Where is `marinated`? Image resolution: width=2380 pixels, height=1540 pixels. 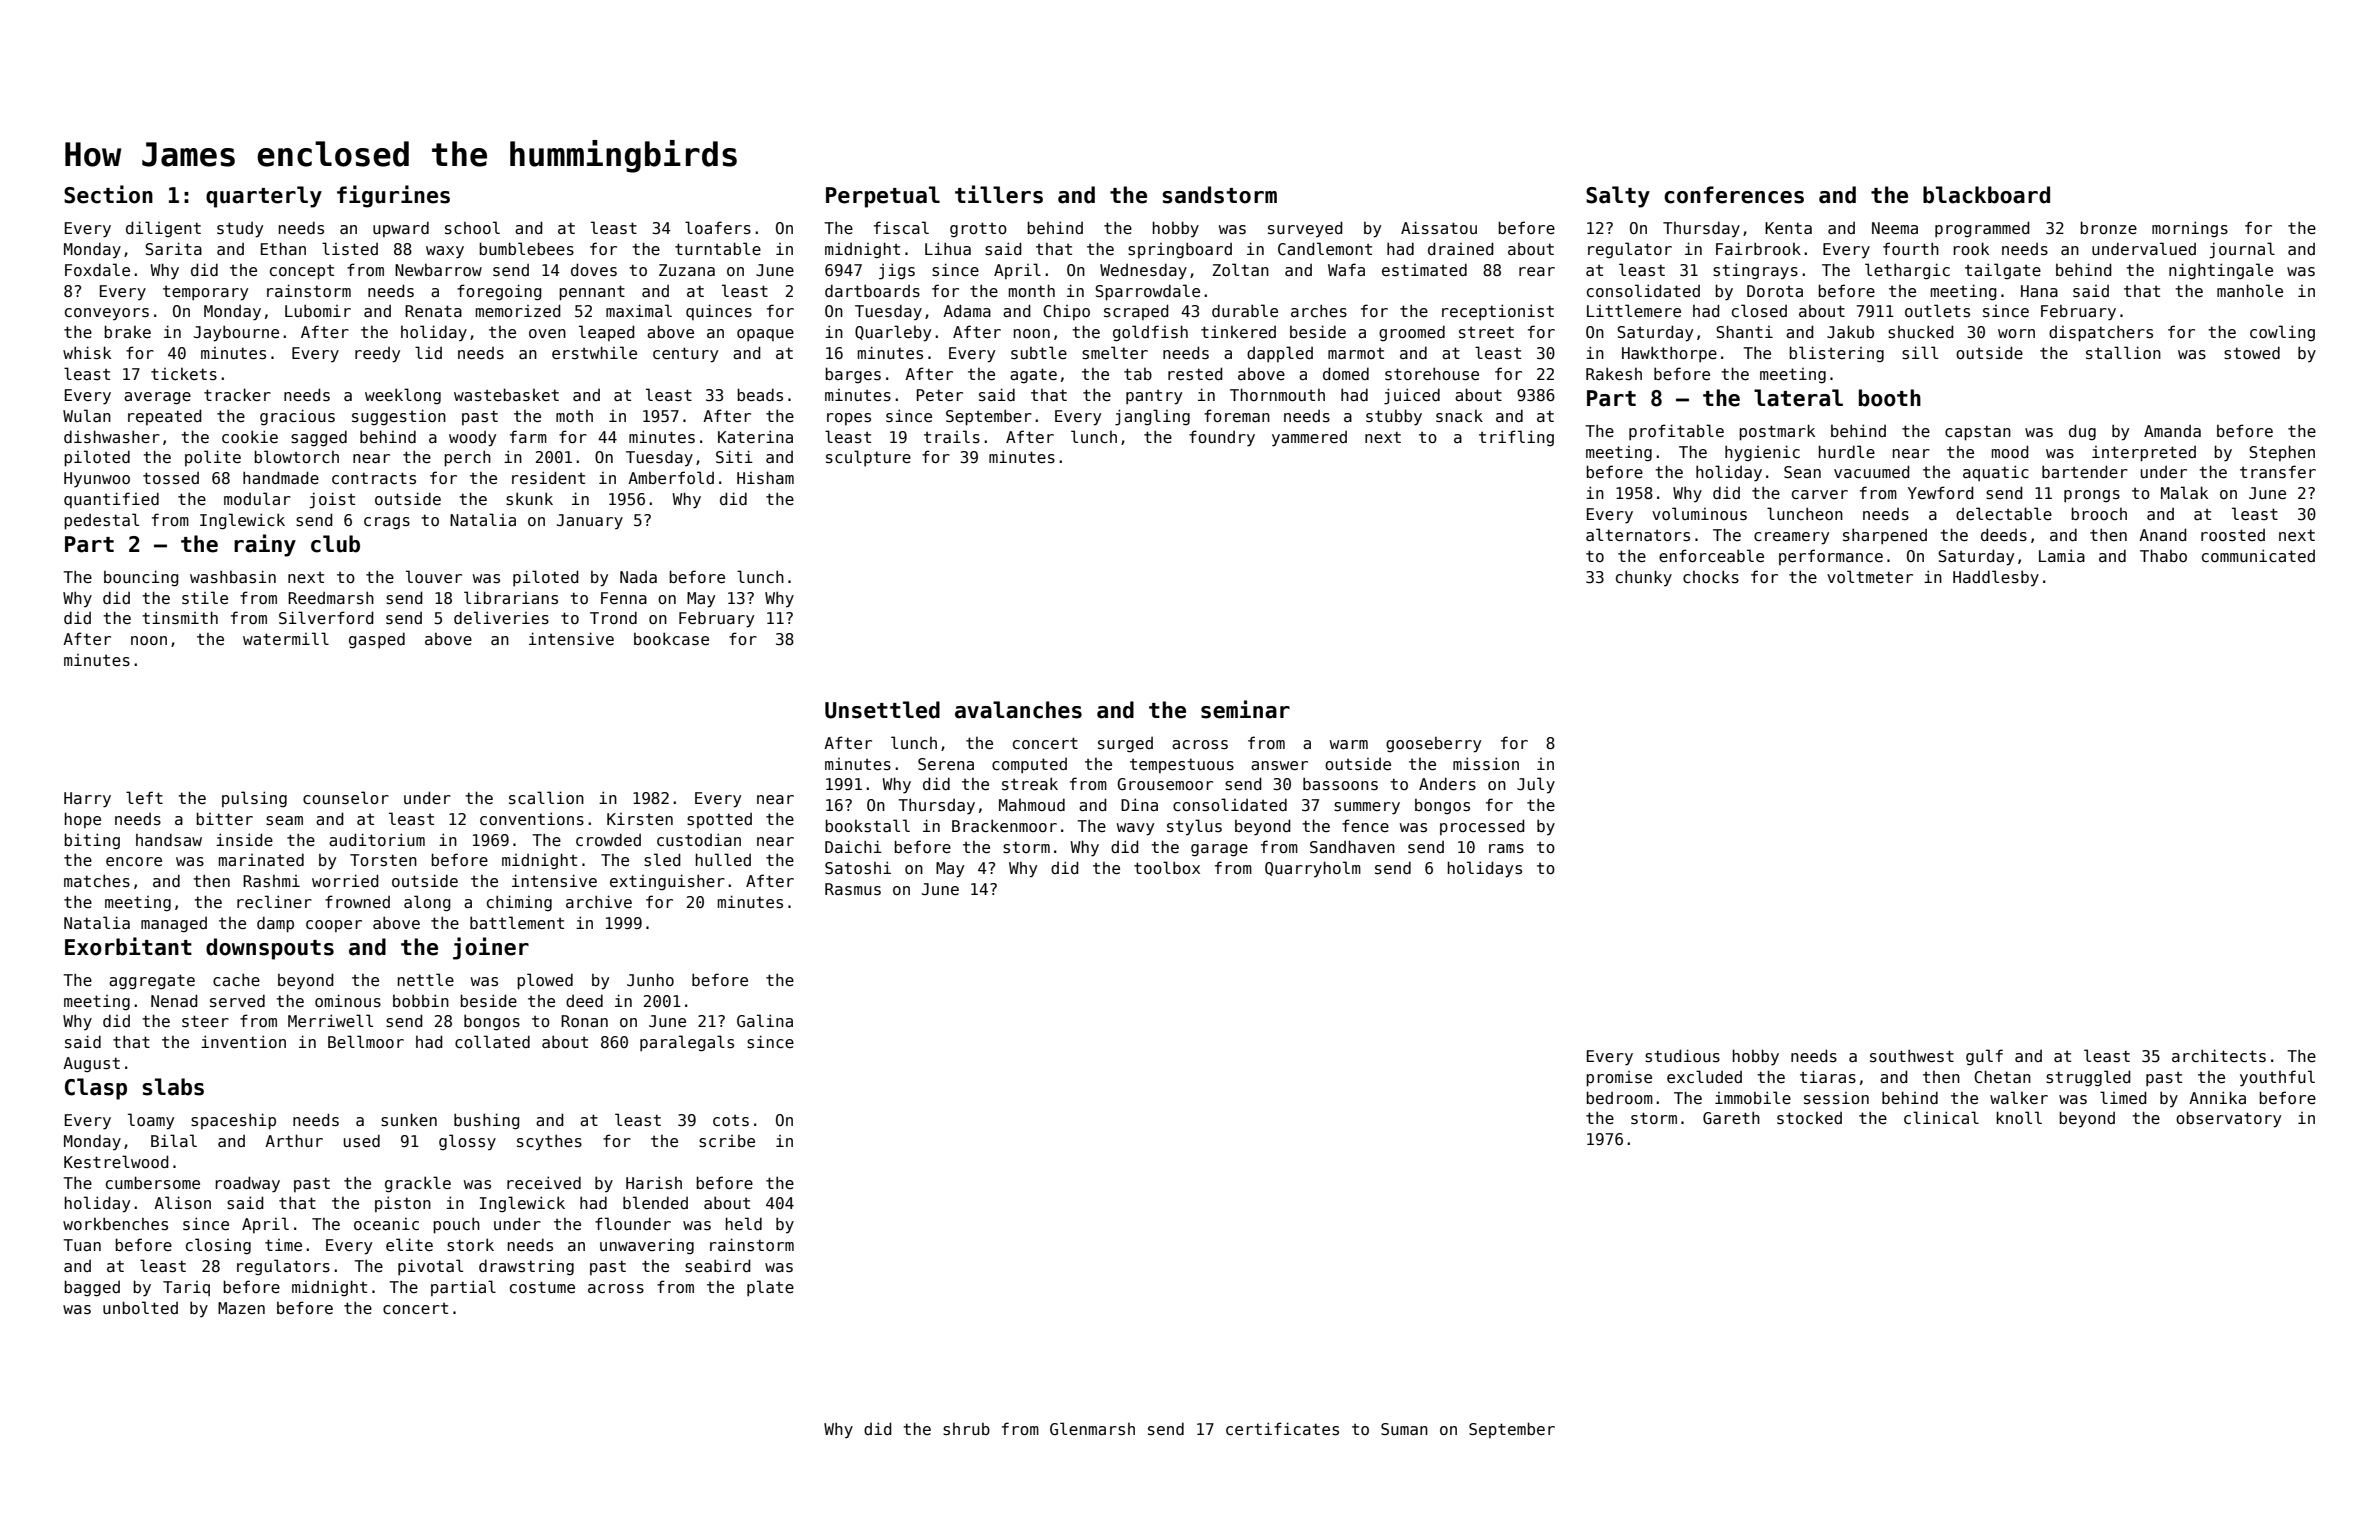
marinated is located at coordinates (261, 859).
